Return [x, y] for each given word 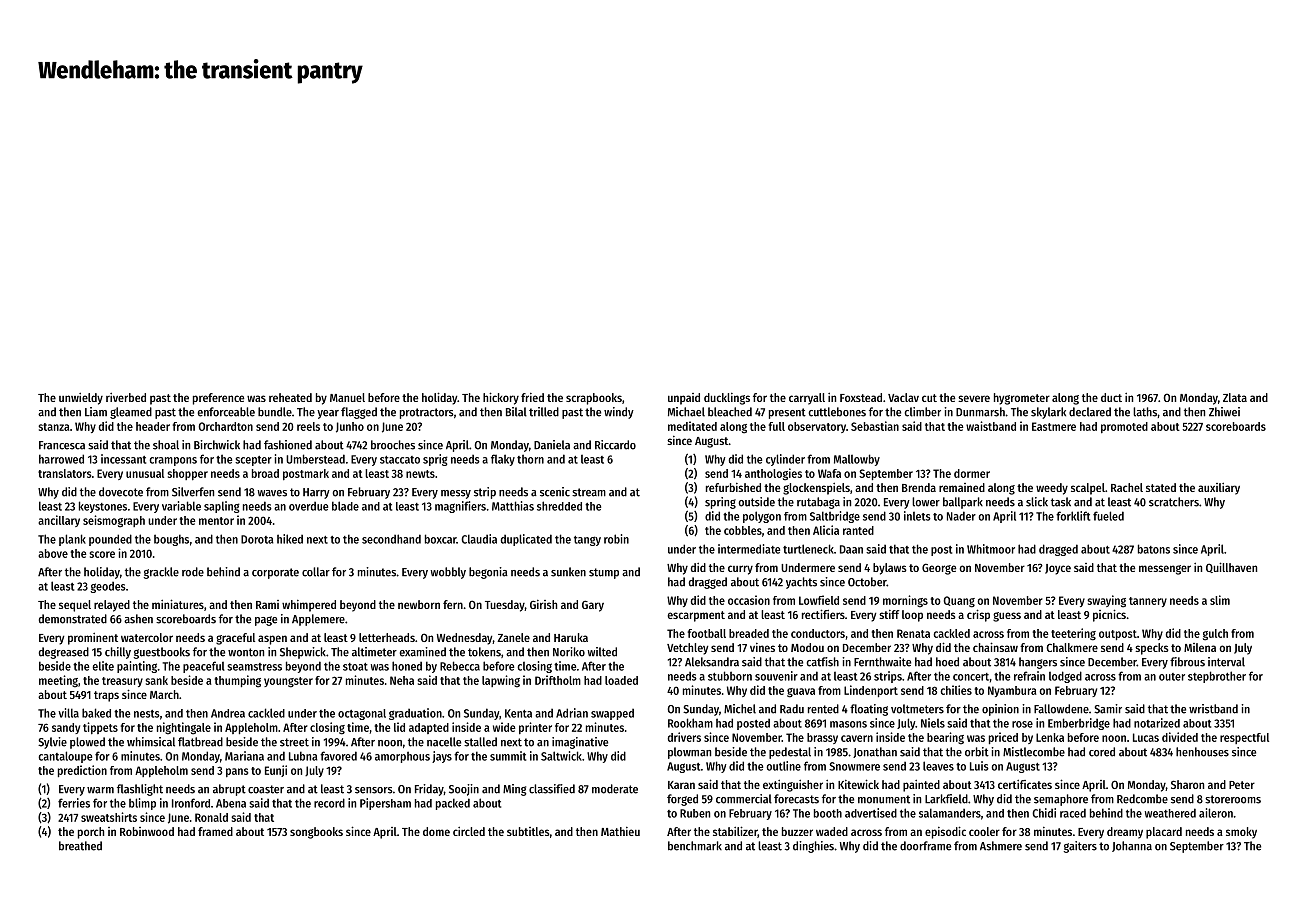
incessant [123, 459]
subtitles [528, 831]
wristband [1213, 709]
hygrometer [1022, 399]
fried [532, 397]
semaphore [1061, 800]
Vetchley [688, 649]
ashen [138, 619]
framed [215, 831]
